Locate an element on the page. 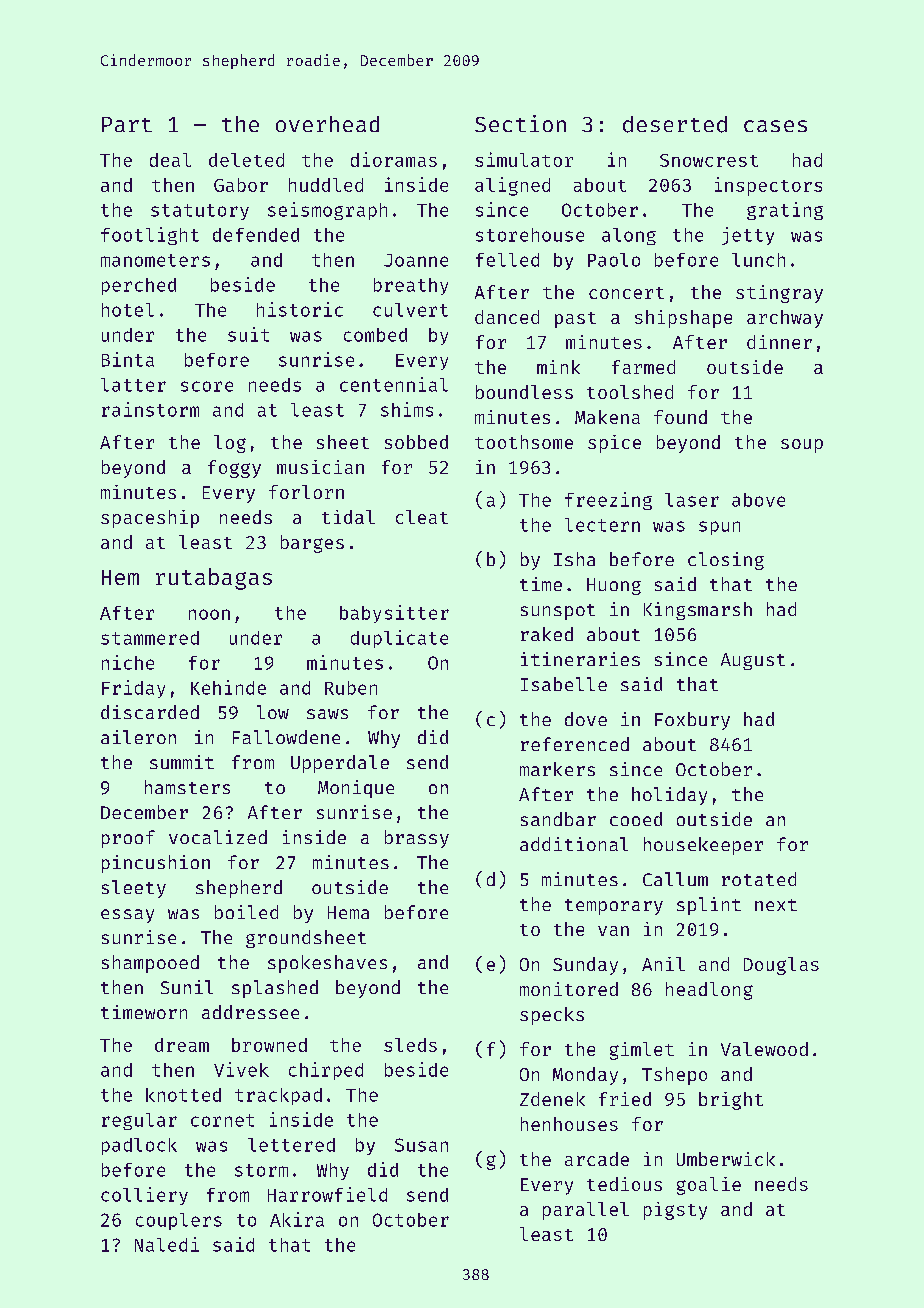 The width and height of the document is (924, 1308). Part is located at coordinates (127, 124).
